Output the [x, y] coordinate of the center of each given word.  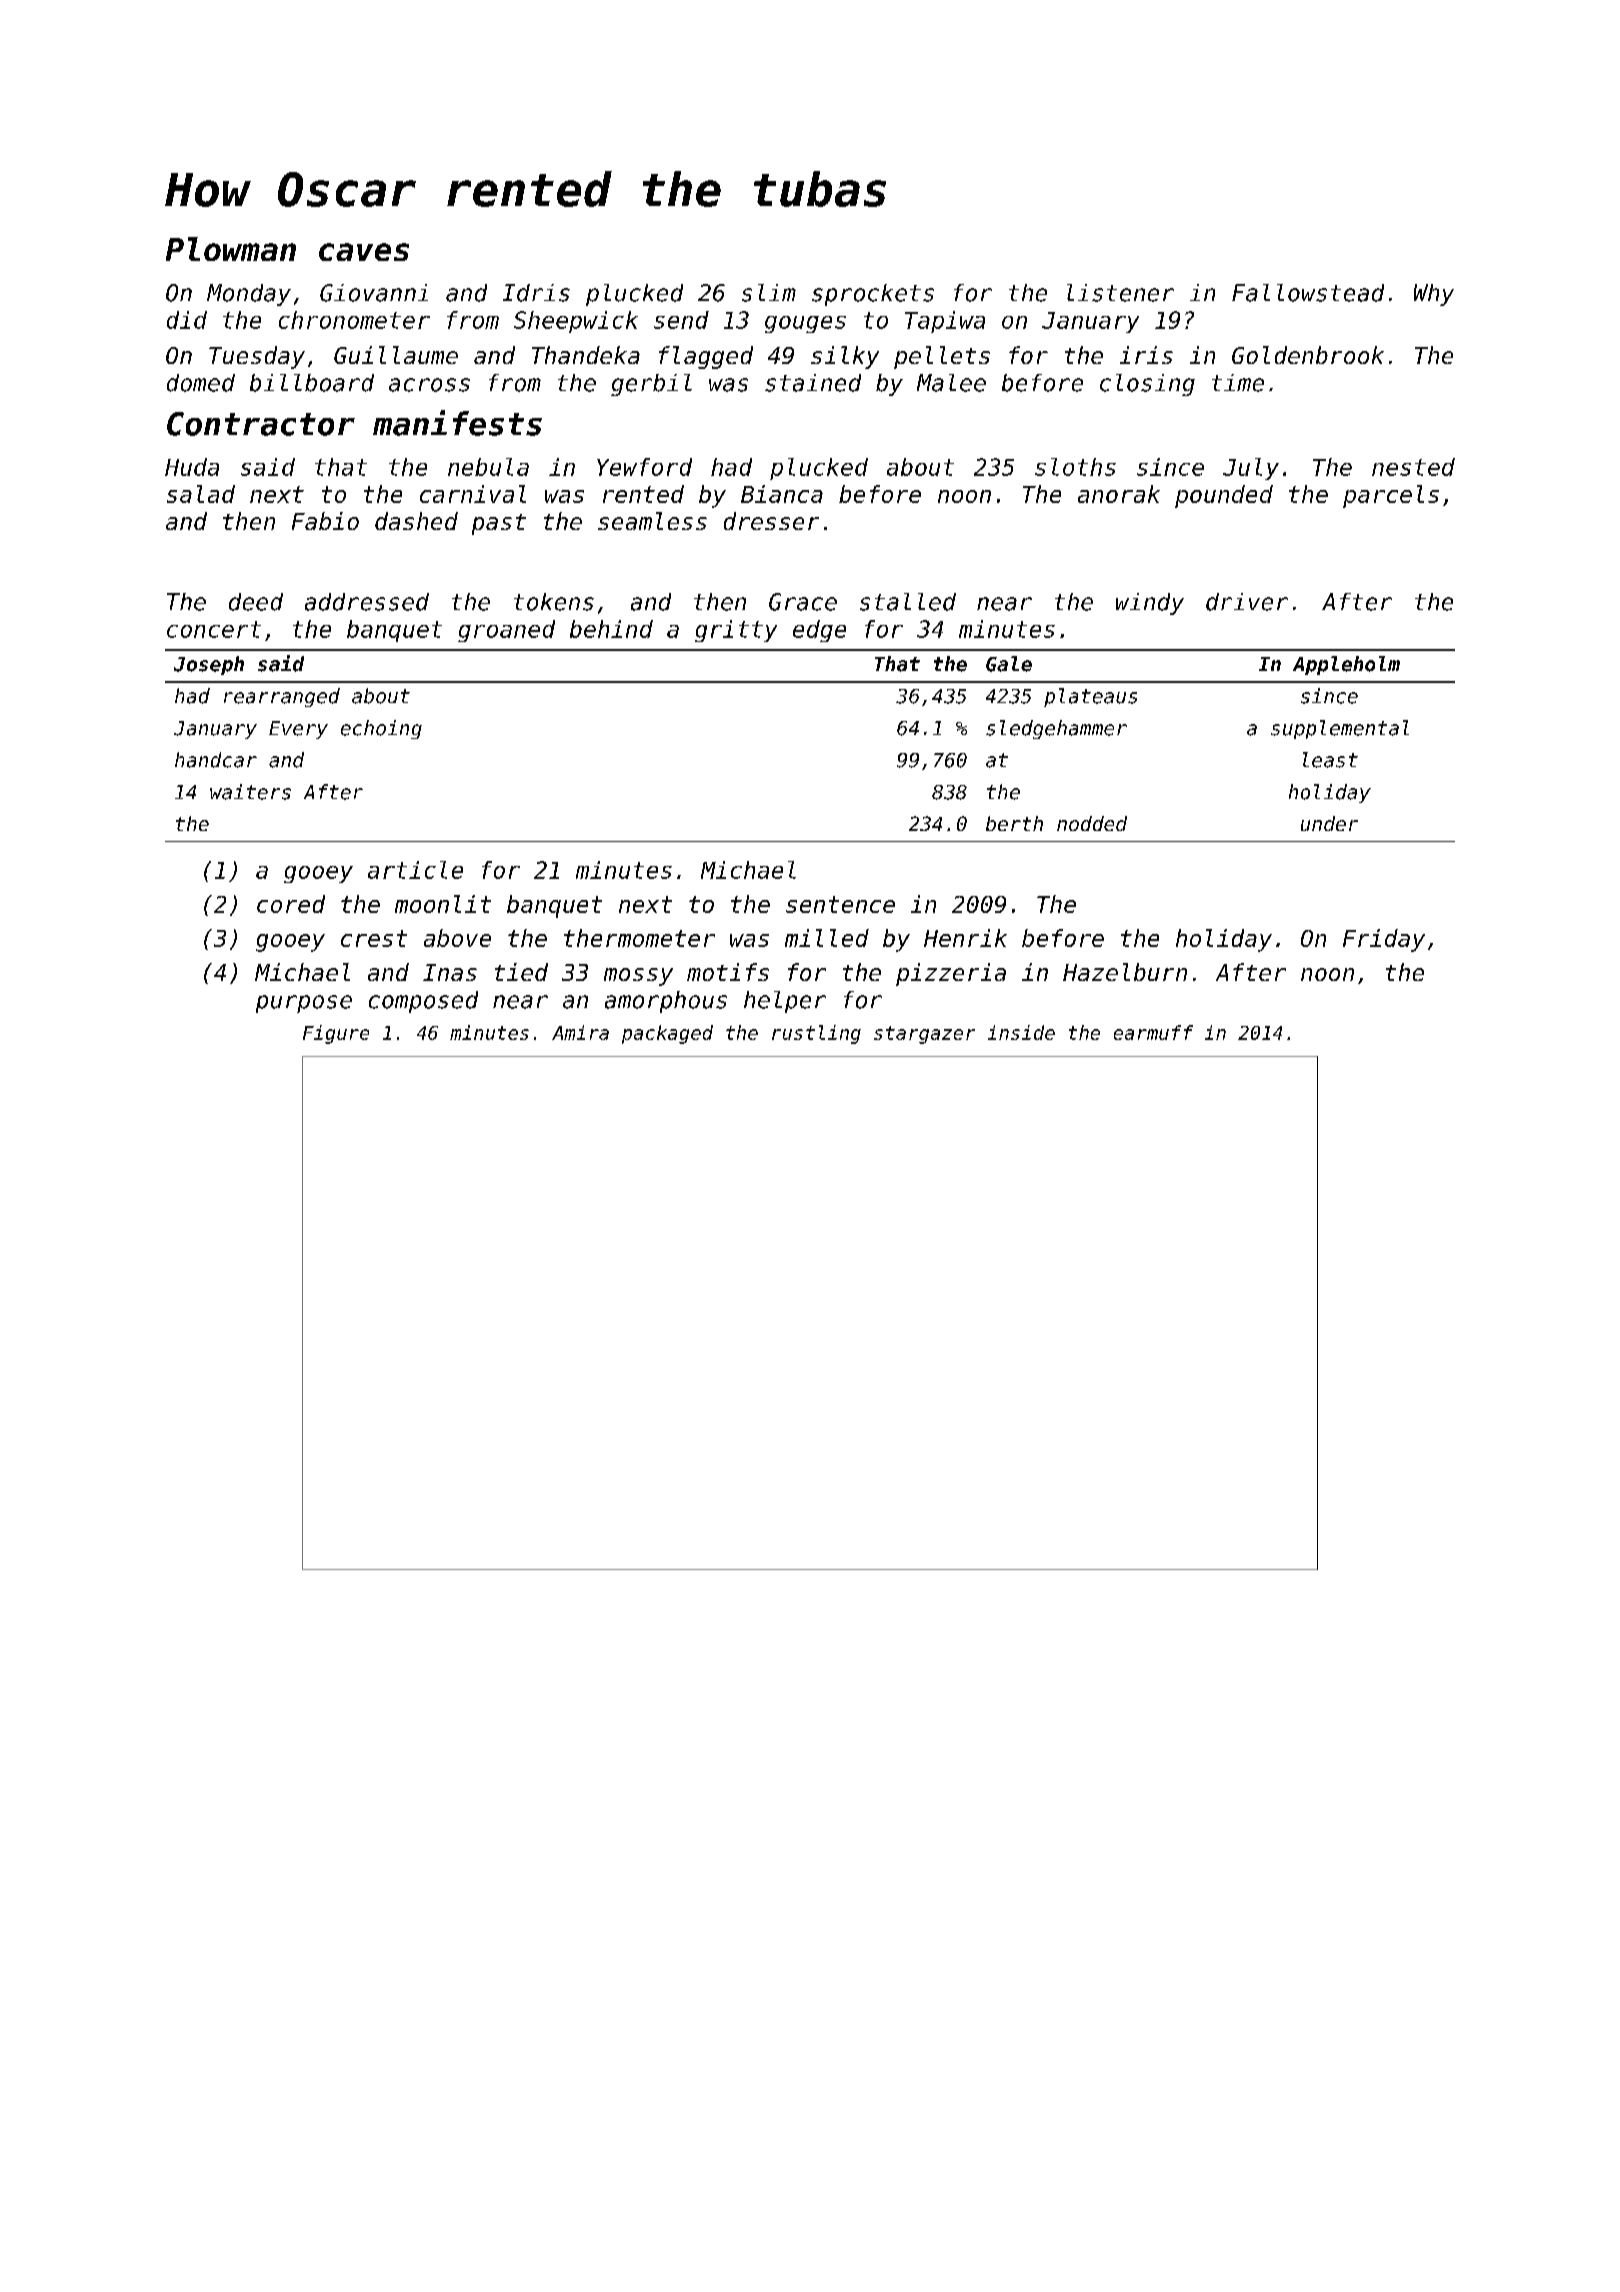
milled [827, 938]
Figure [336, 1034]
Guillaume [396, 355]
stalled [908, 602]
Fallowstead [1308, 293]
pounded [1224, 496]
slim [769, 293]
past [499, 524]
